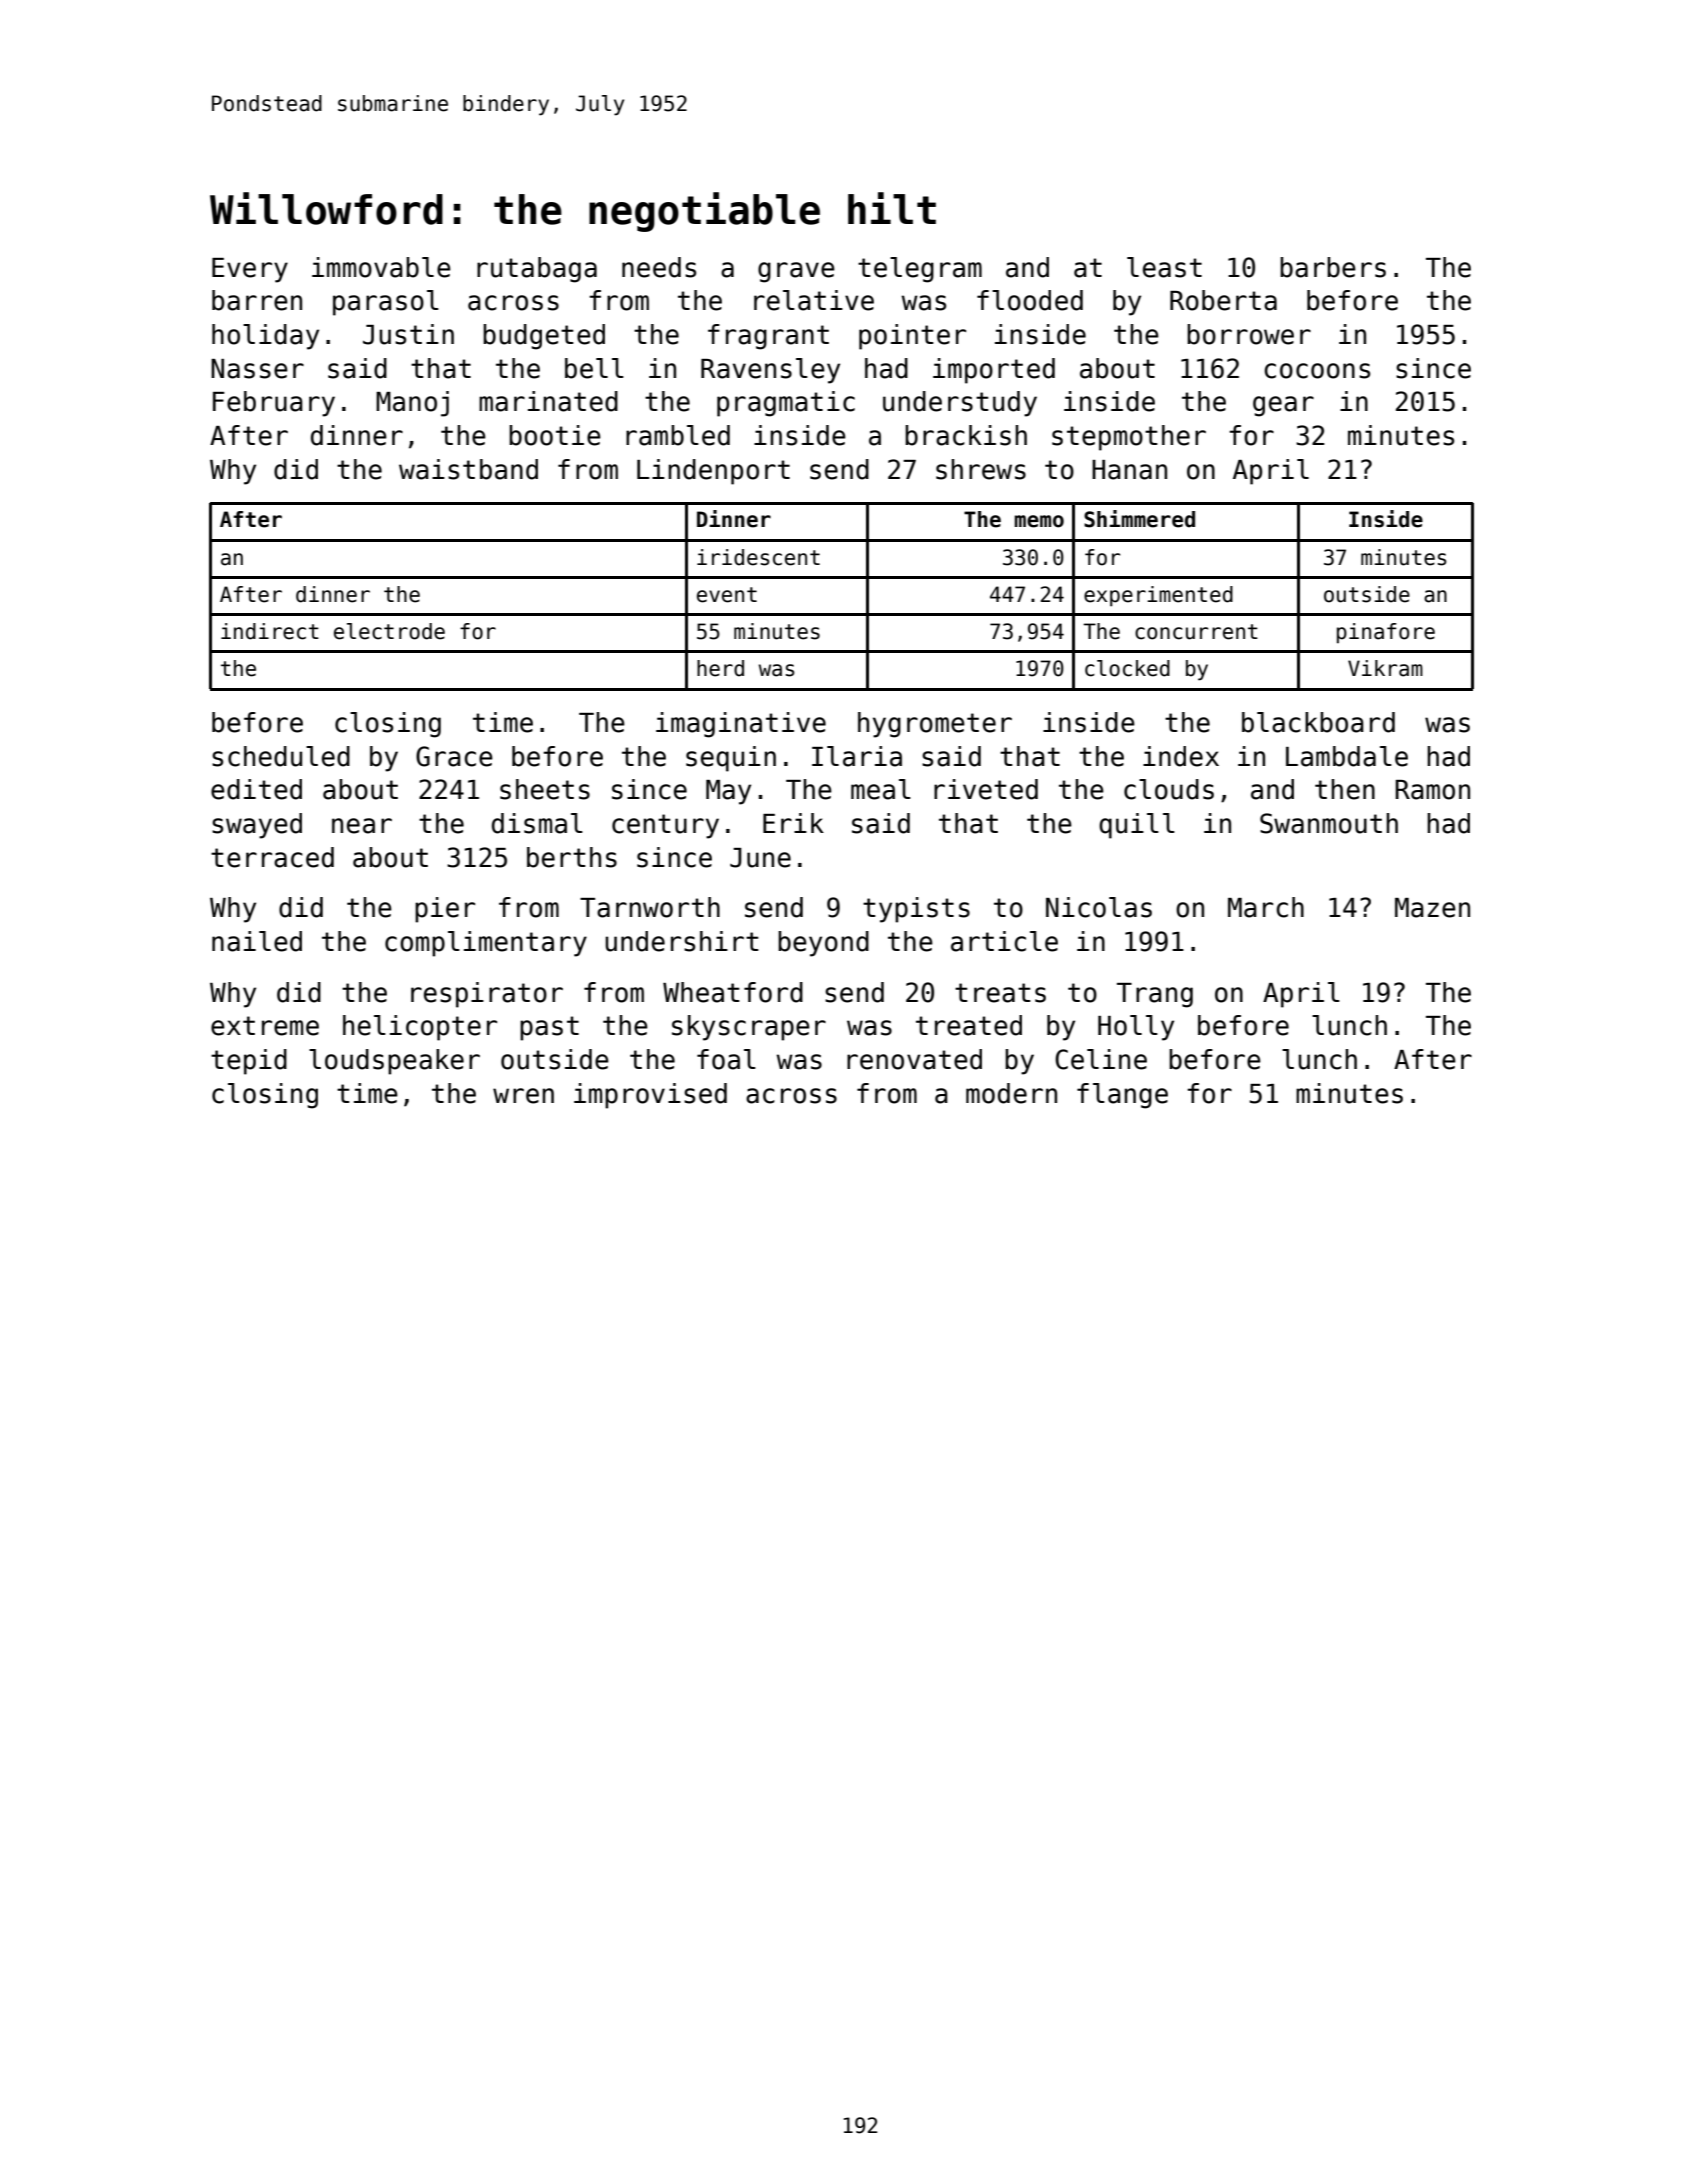 The height and width of the screenshot is (2178, 1683). What do you see at coordinates (265, 1026) in the screenshot?
I see `extreme` at bounding box center [265, 1026].
